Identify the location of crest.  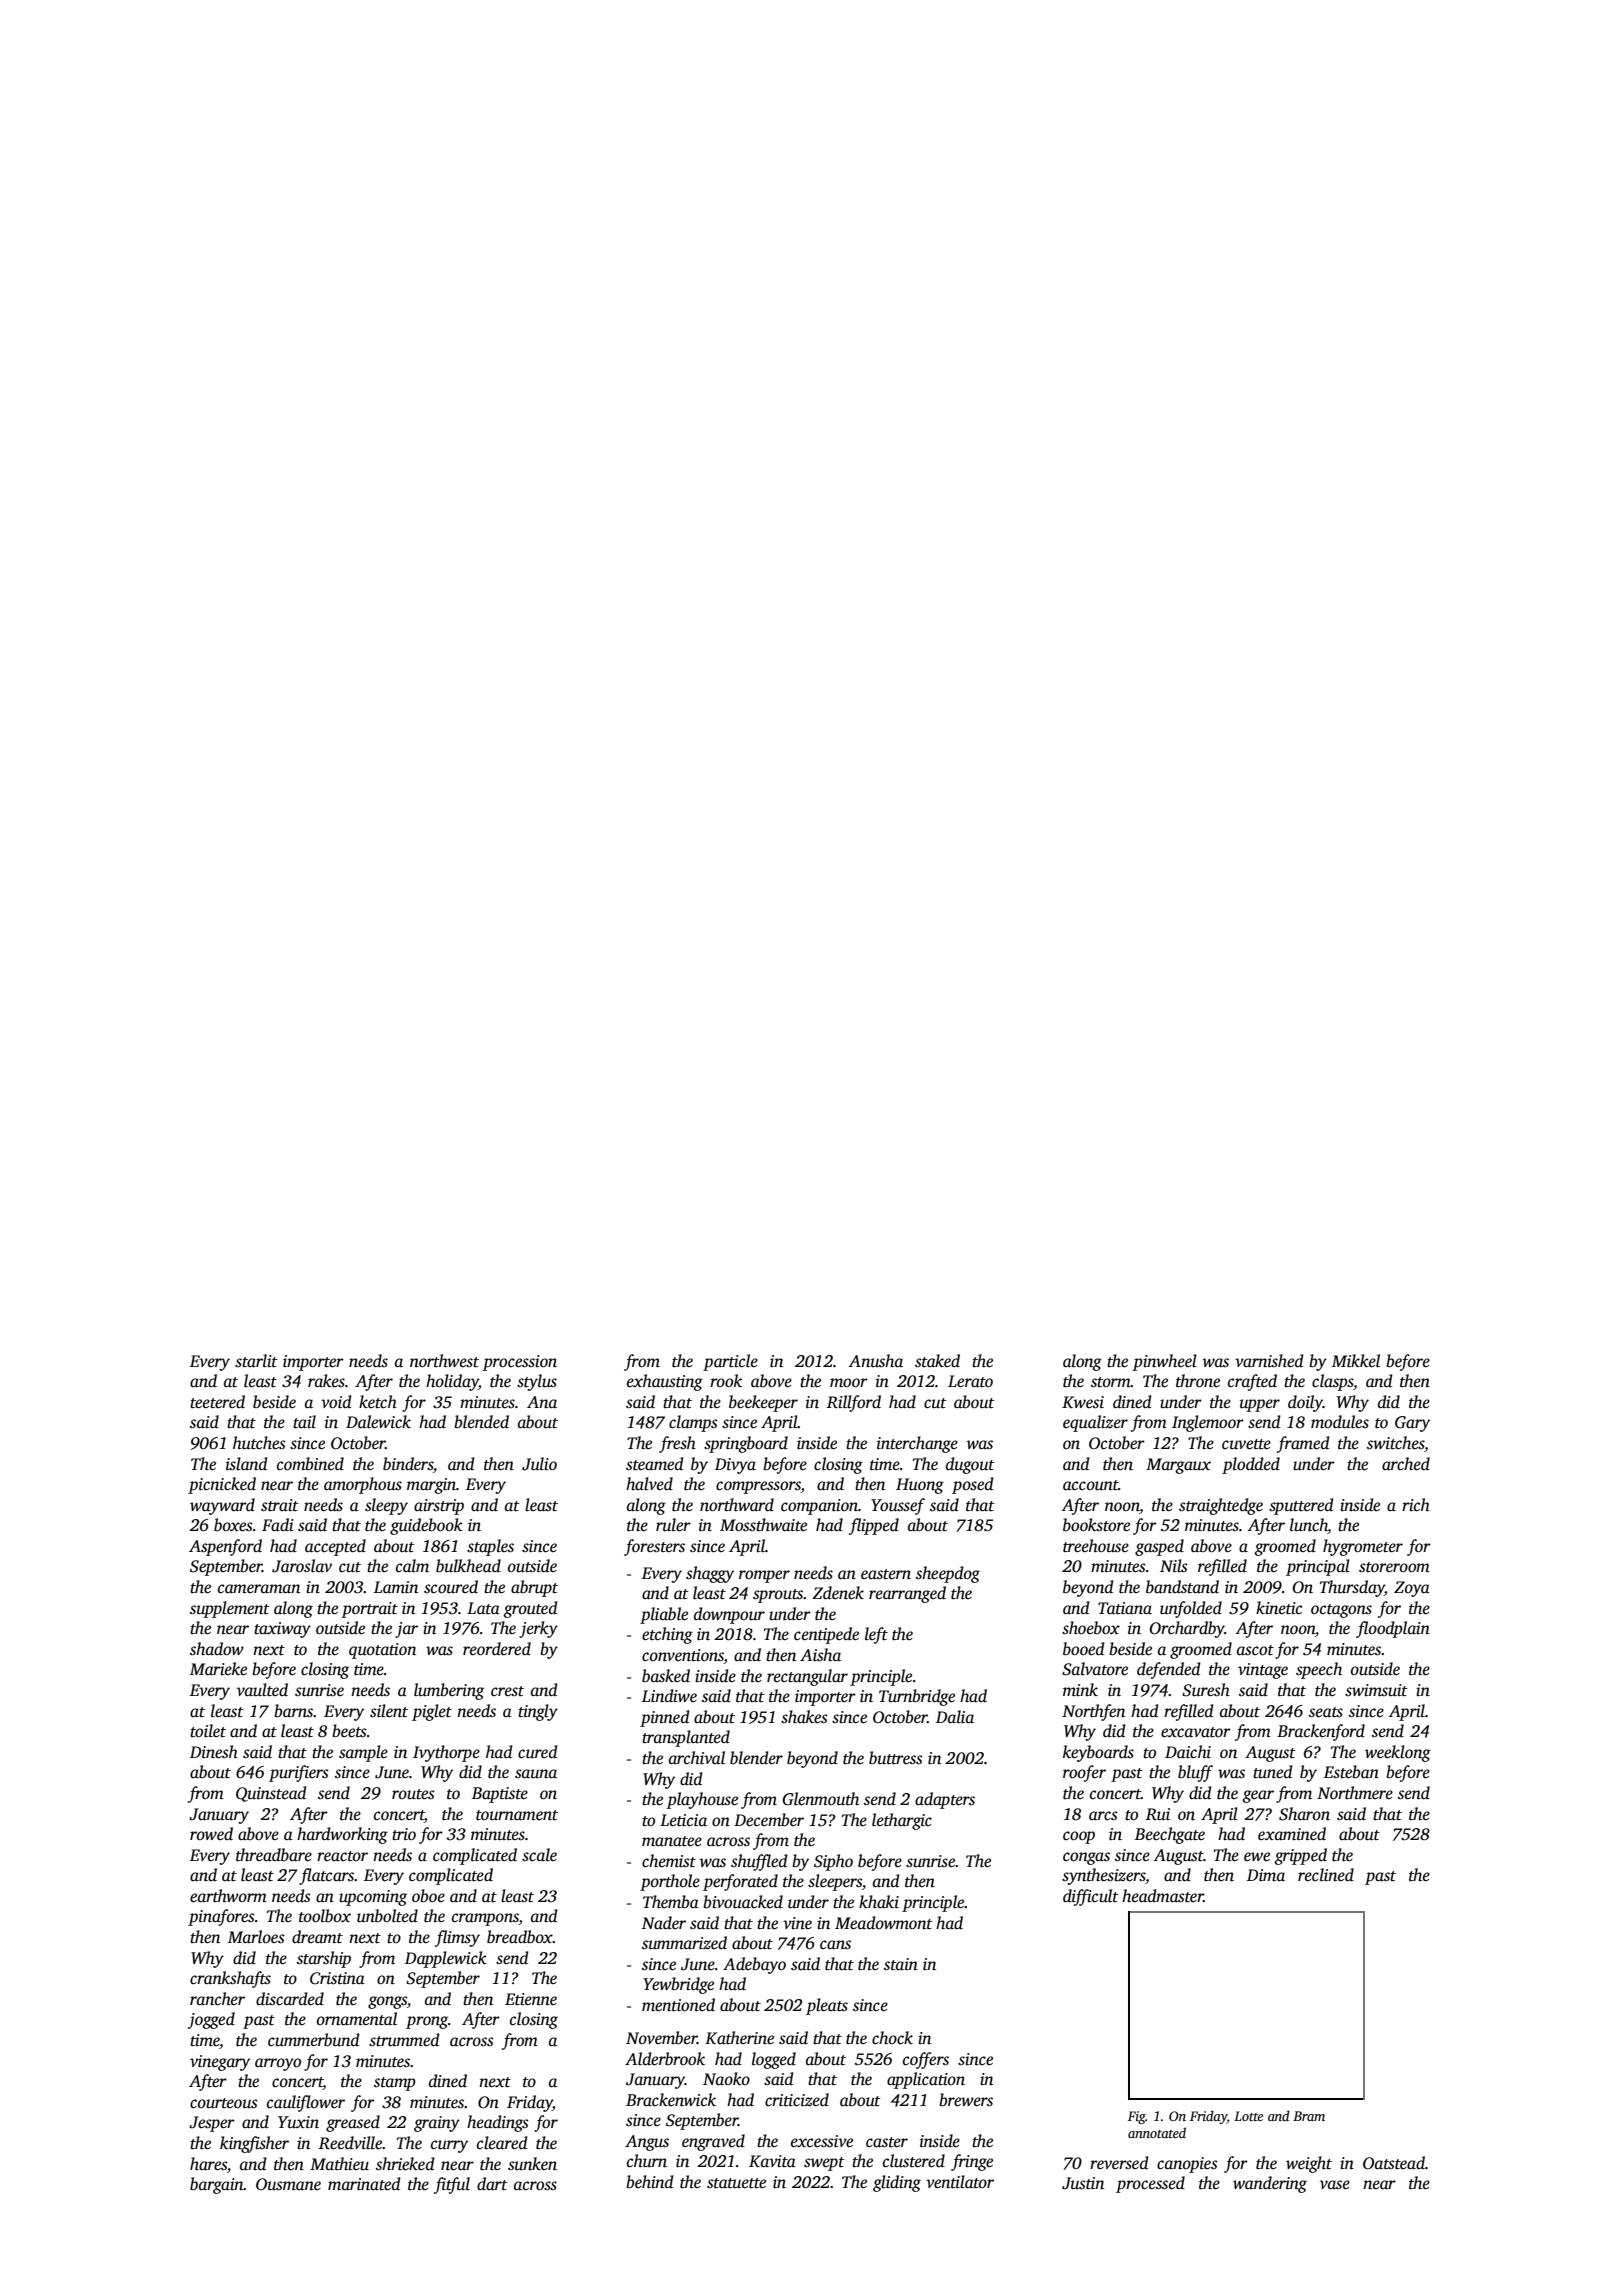
(507, 1691).
